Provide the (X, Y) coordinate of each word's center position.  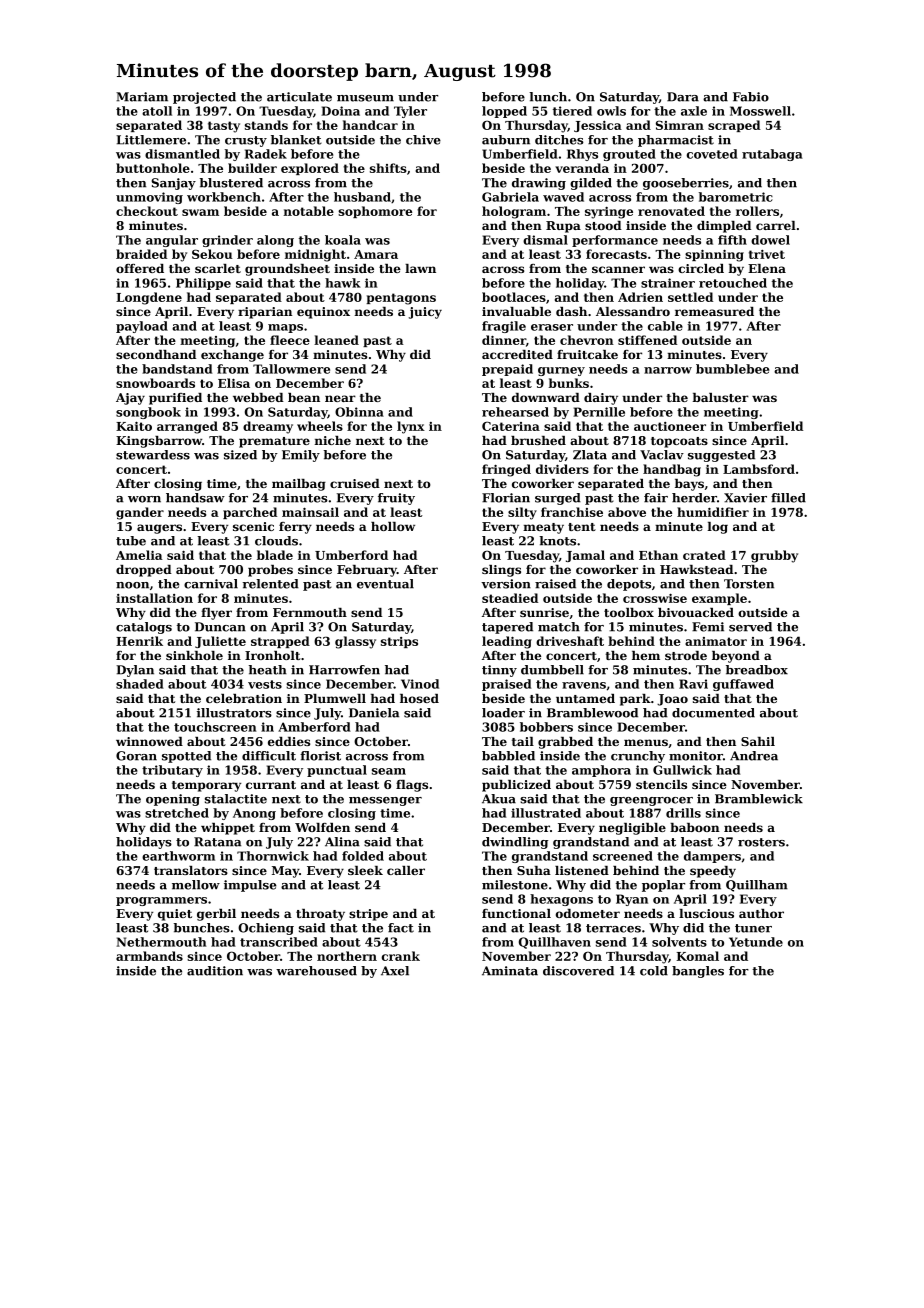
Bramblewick (759, 799)
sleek (365, 870)
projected (204, 98)
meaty (543, 528)
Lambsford (759, 469)
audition (215, 971)
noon (132, 585)
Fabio (751, 97)
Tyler (410, 112)
